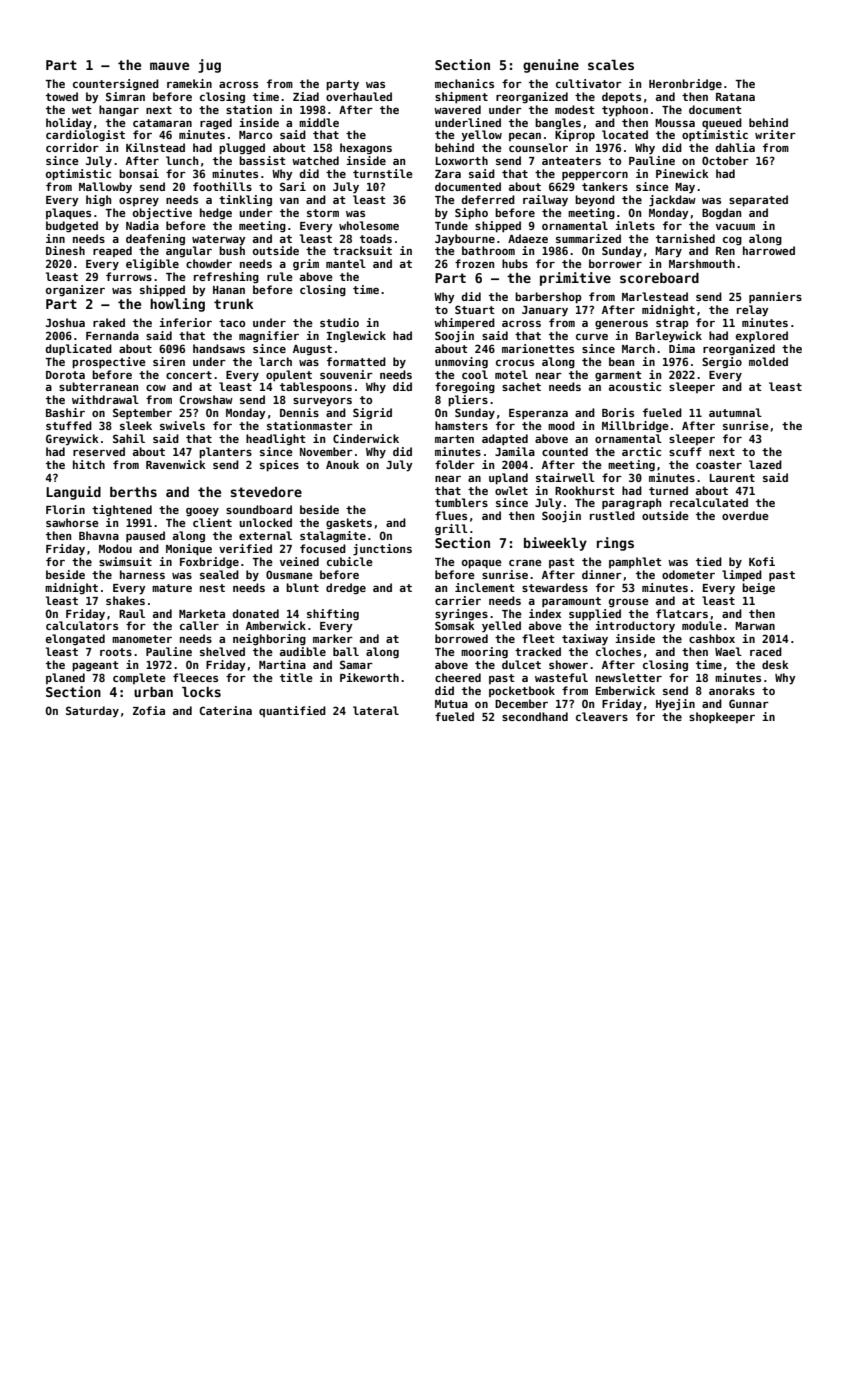 The height and width of the document is (1400, 849). I want to click on holiday, so click(69, 123).
